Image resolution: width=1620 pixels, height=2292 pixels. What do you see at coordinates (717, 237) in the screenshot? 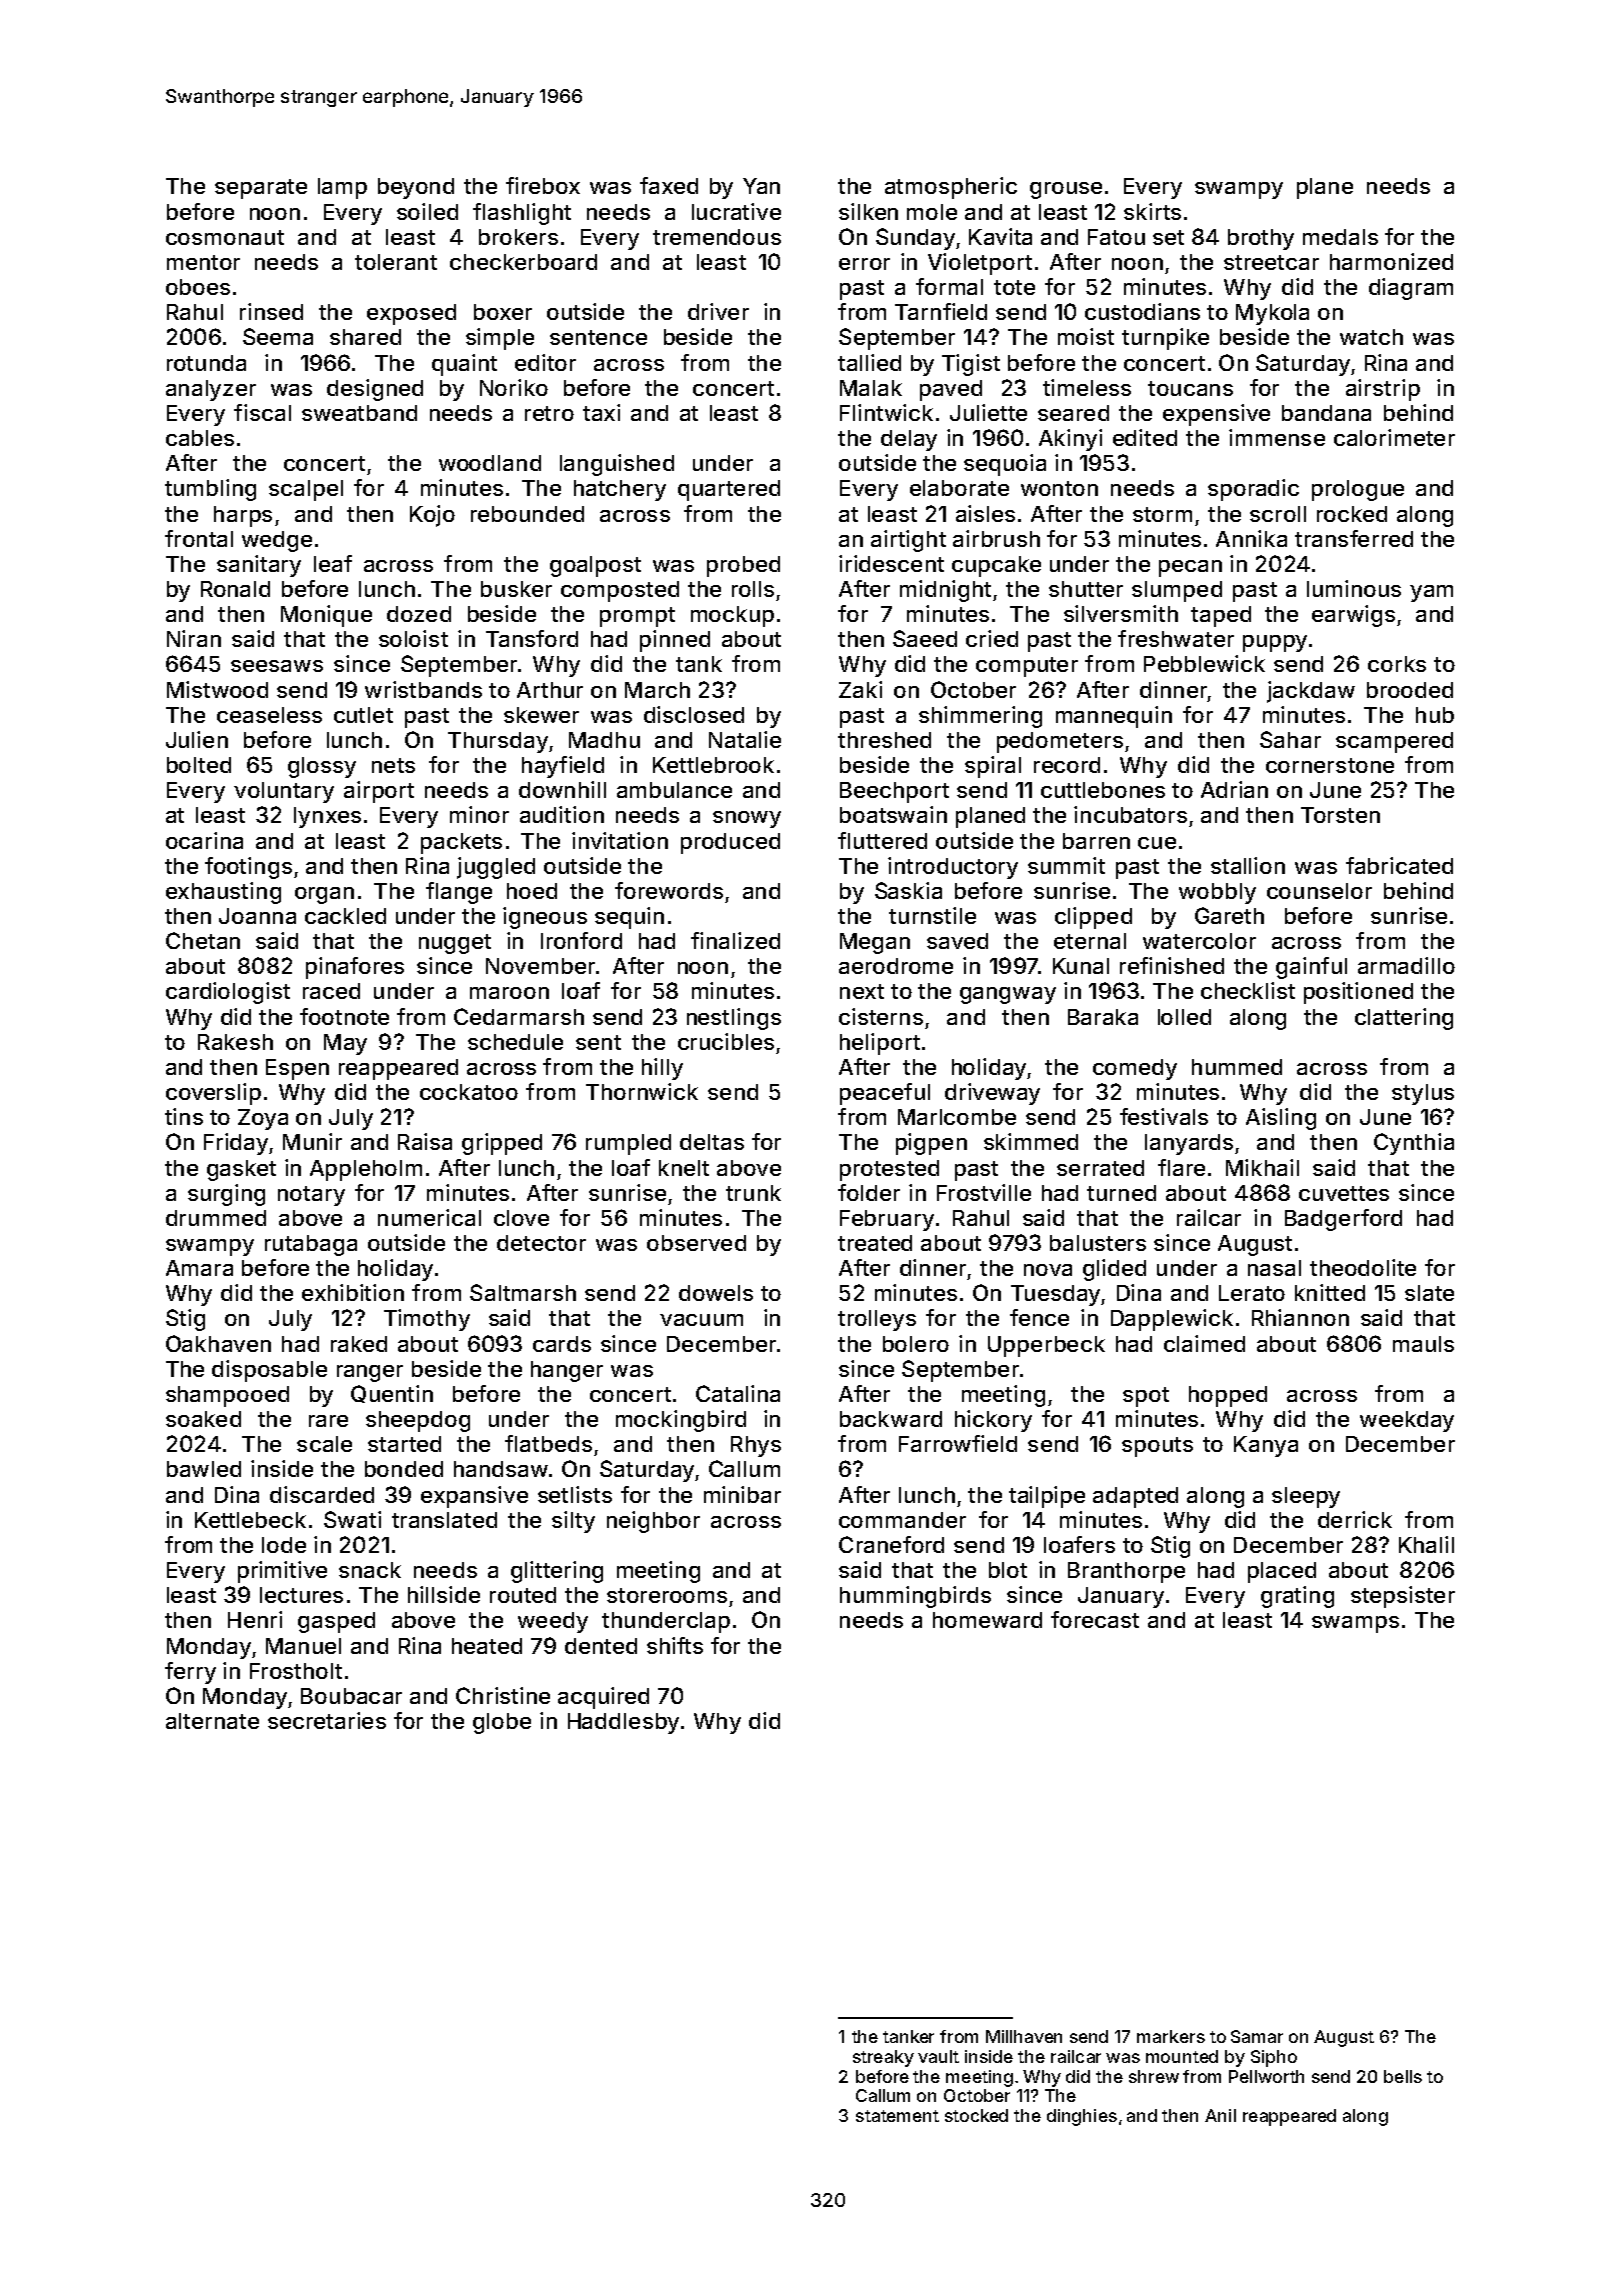
I see `tremendous` at bounding box center [717, 237].
